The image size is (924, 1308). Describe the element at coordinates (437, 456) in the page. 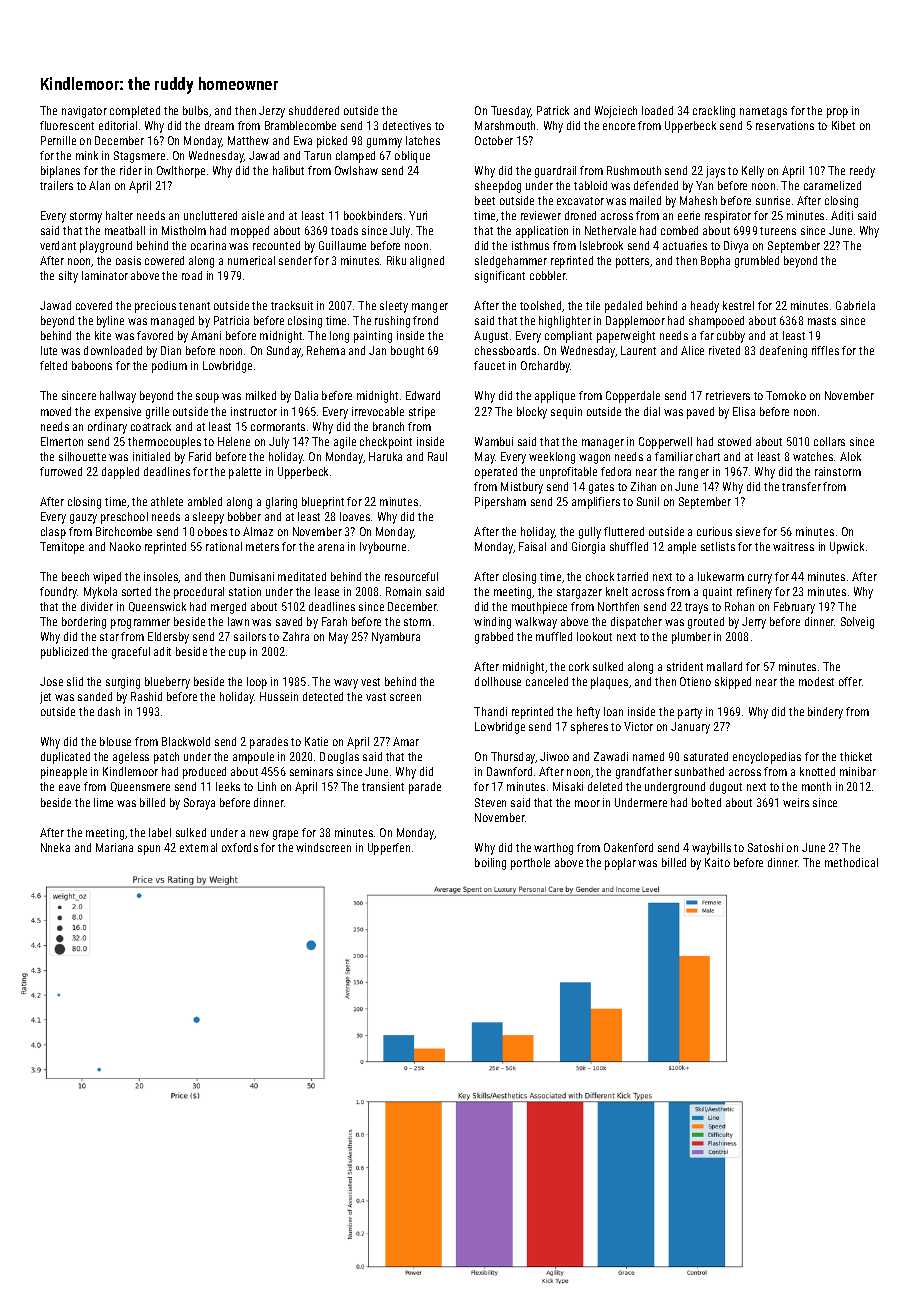

I see `Raul` at that location.
